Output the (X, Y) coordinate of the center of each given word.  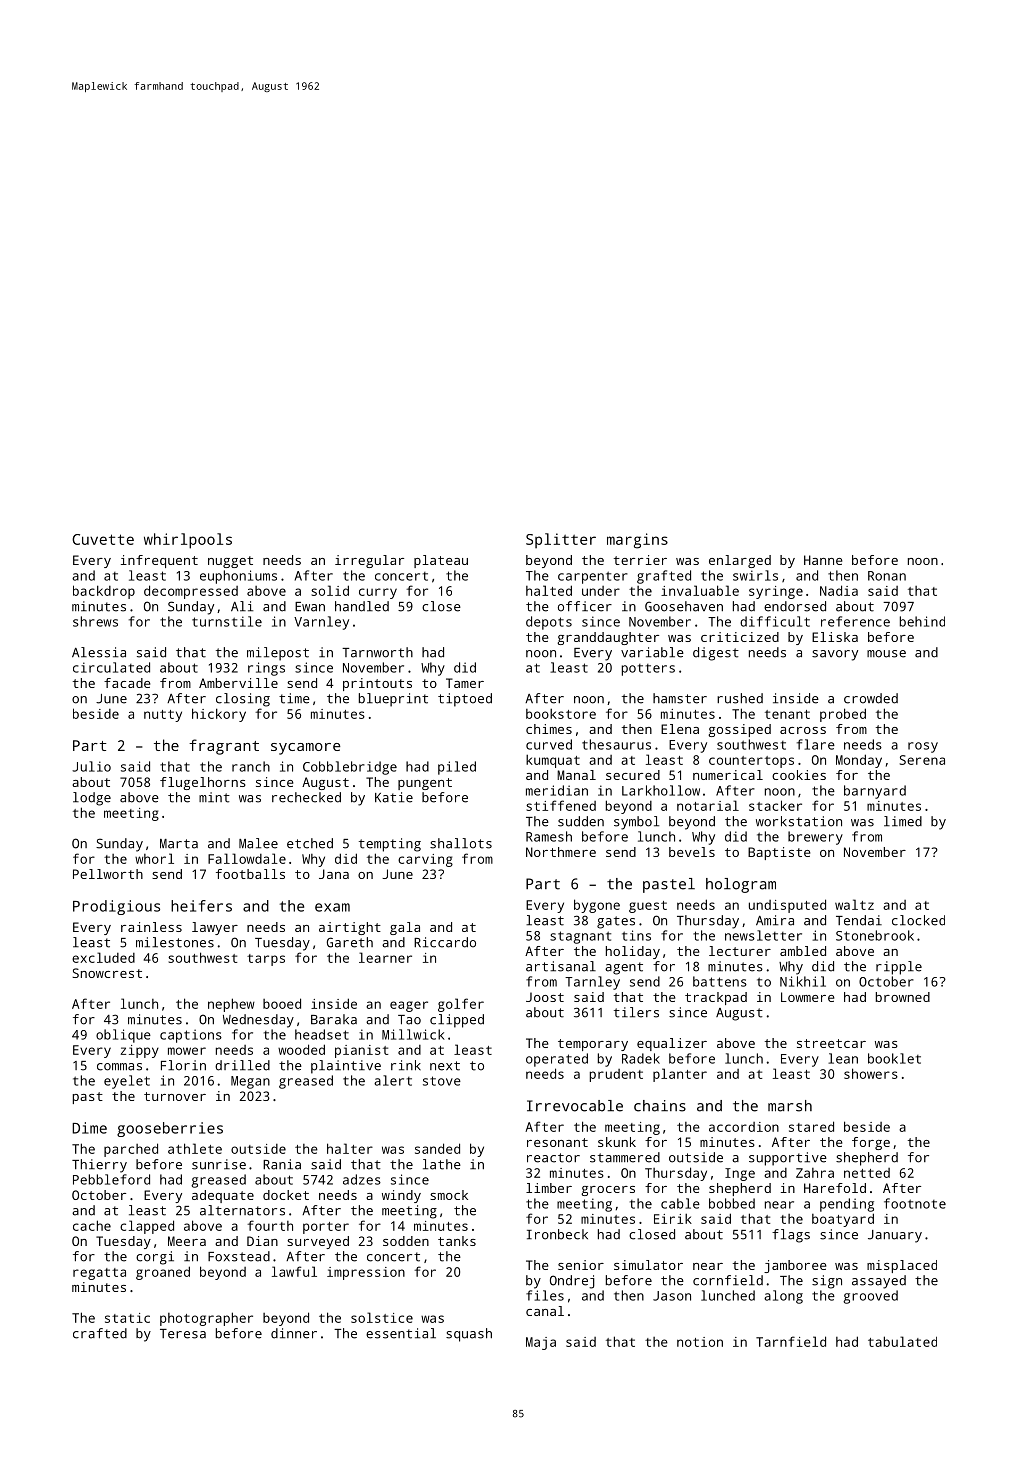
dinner (294, 1333)
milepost (278, 654)
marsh (790, 1106)
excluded (103, 957)
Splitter (561, 541)
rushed (740, 698)
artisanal (561, 966)
